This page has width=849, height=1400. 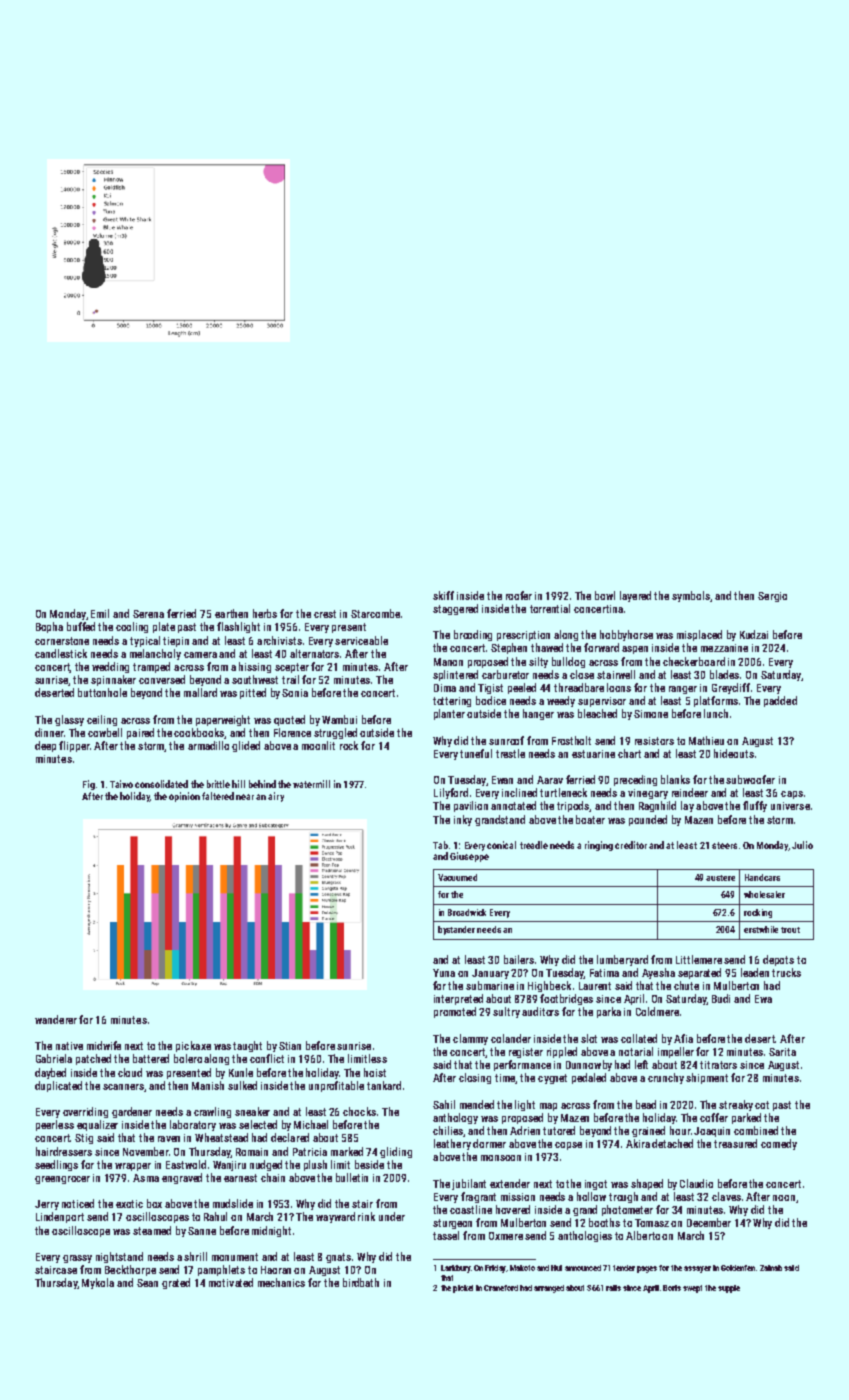 What do you see at coordinates (721, 998) in the page?
I see `Budi` at bounding box center [721, 998].
